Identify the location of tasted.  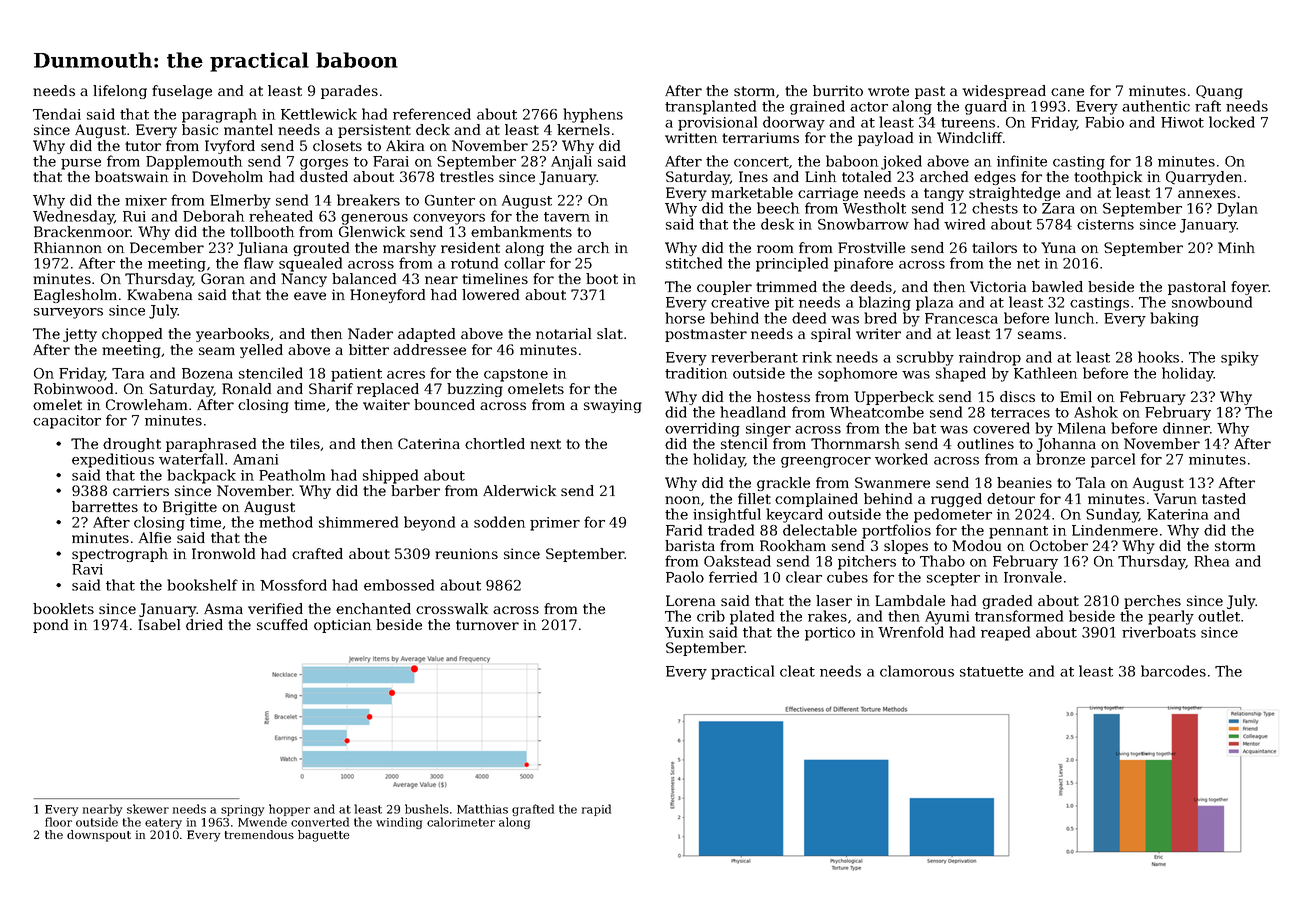
(1224, 498).
